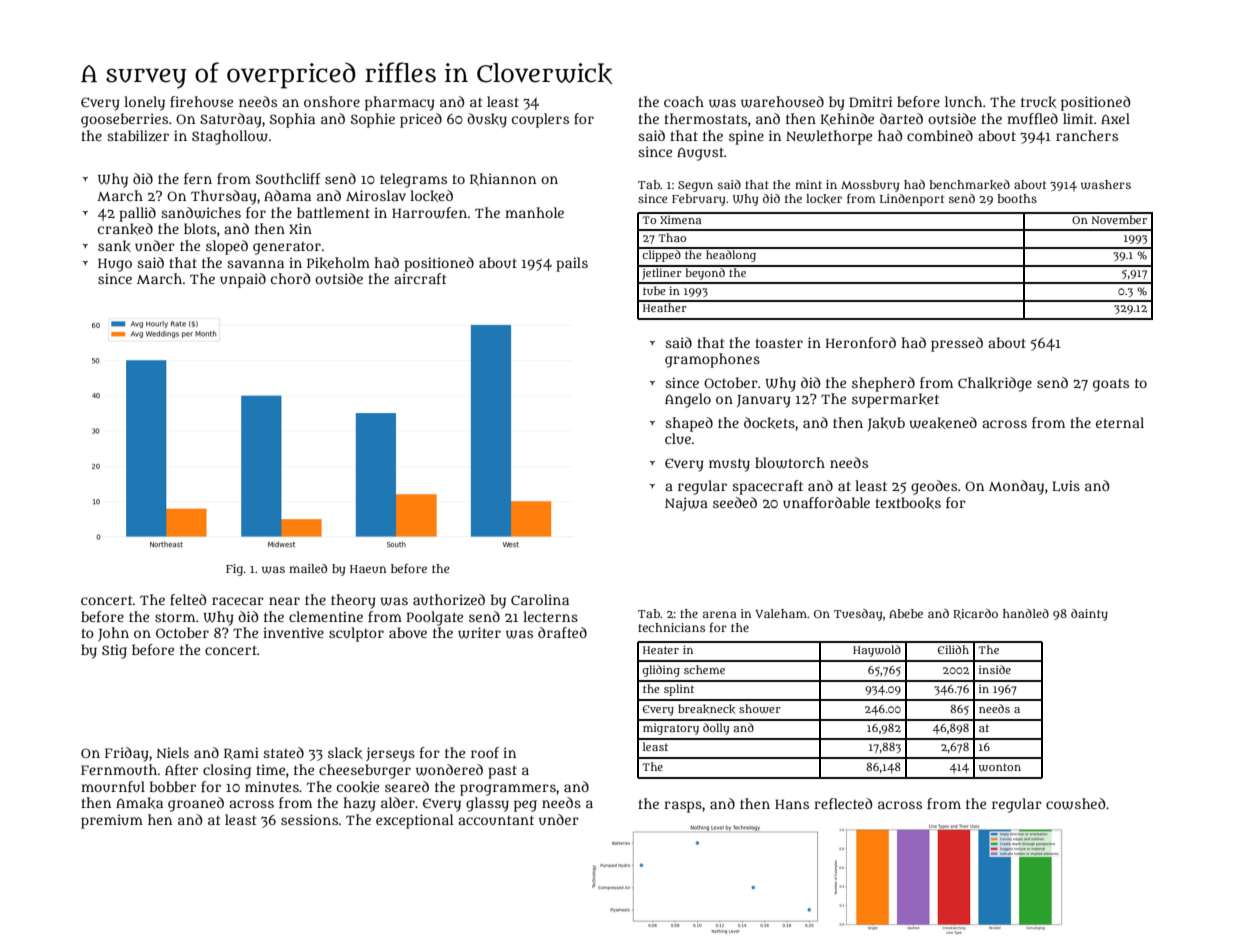  I want to click on battlement, so click(333, 212).
